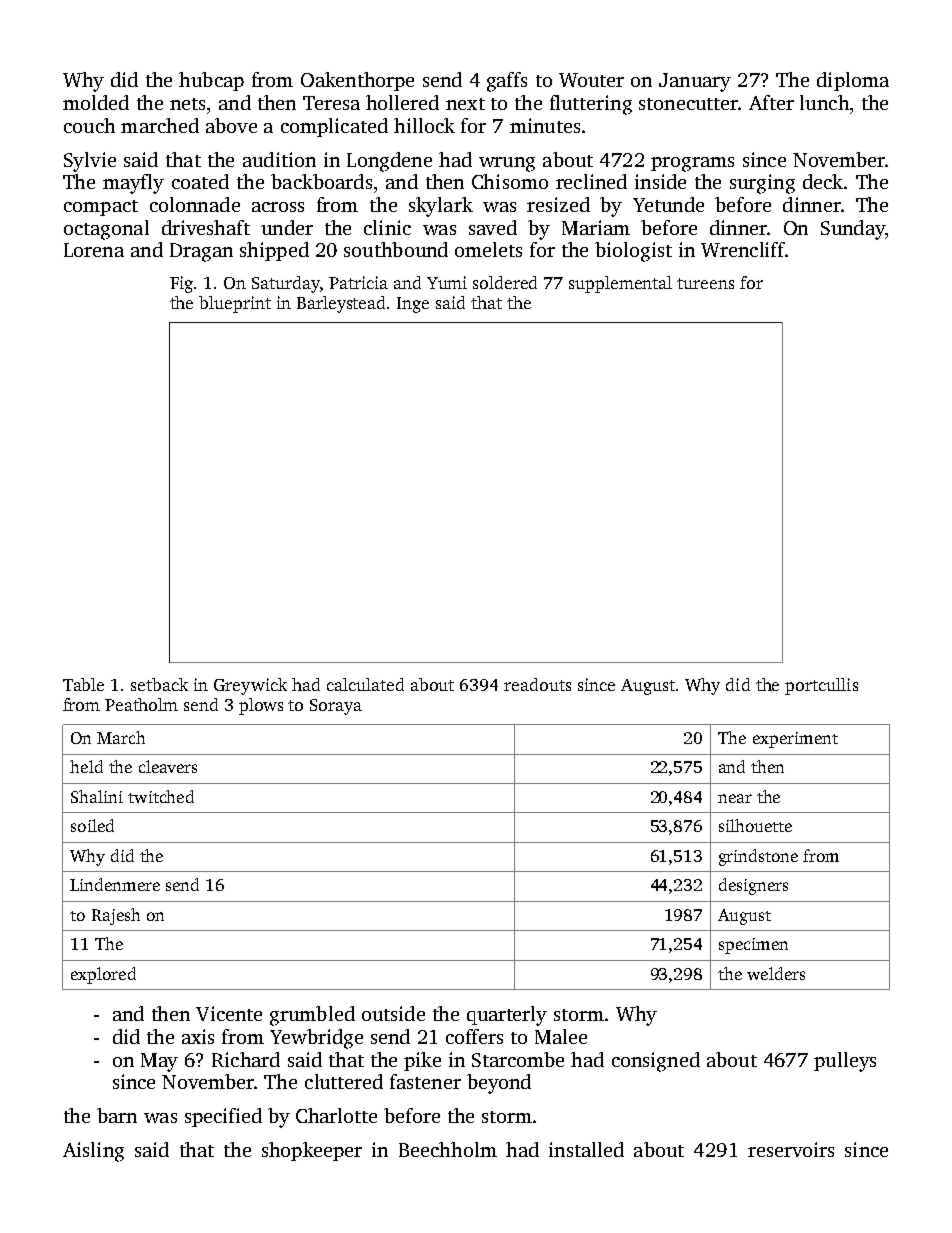 The height and width of the document is (1233, 952). Describe the element at coordinates (336, 707) in the document. I see `Soraya` at that location.
